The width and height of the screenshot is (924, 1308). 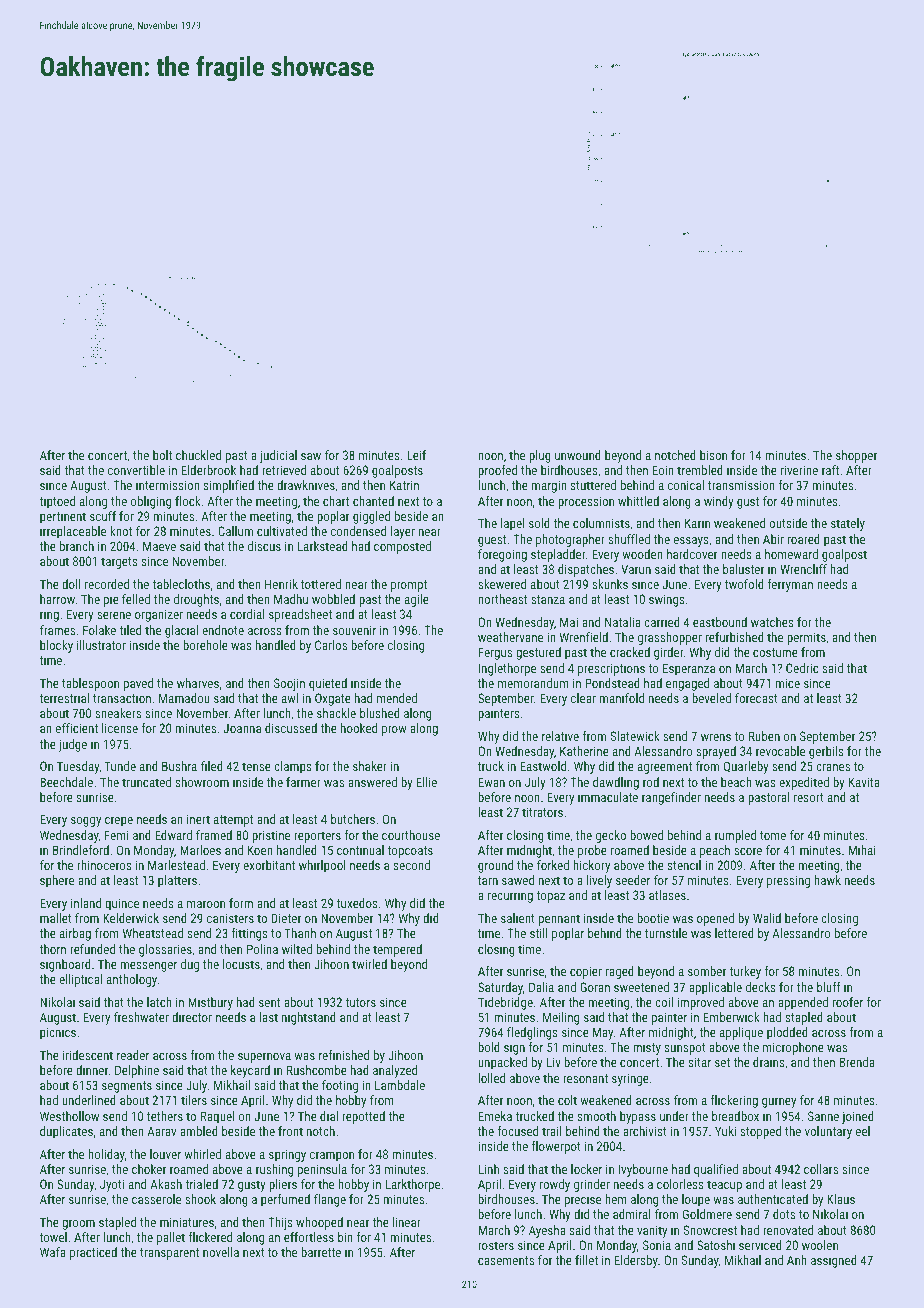 I want to click on still, so click(x=539, y=933).
